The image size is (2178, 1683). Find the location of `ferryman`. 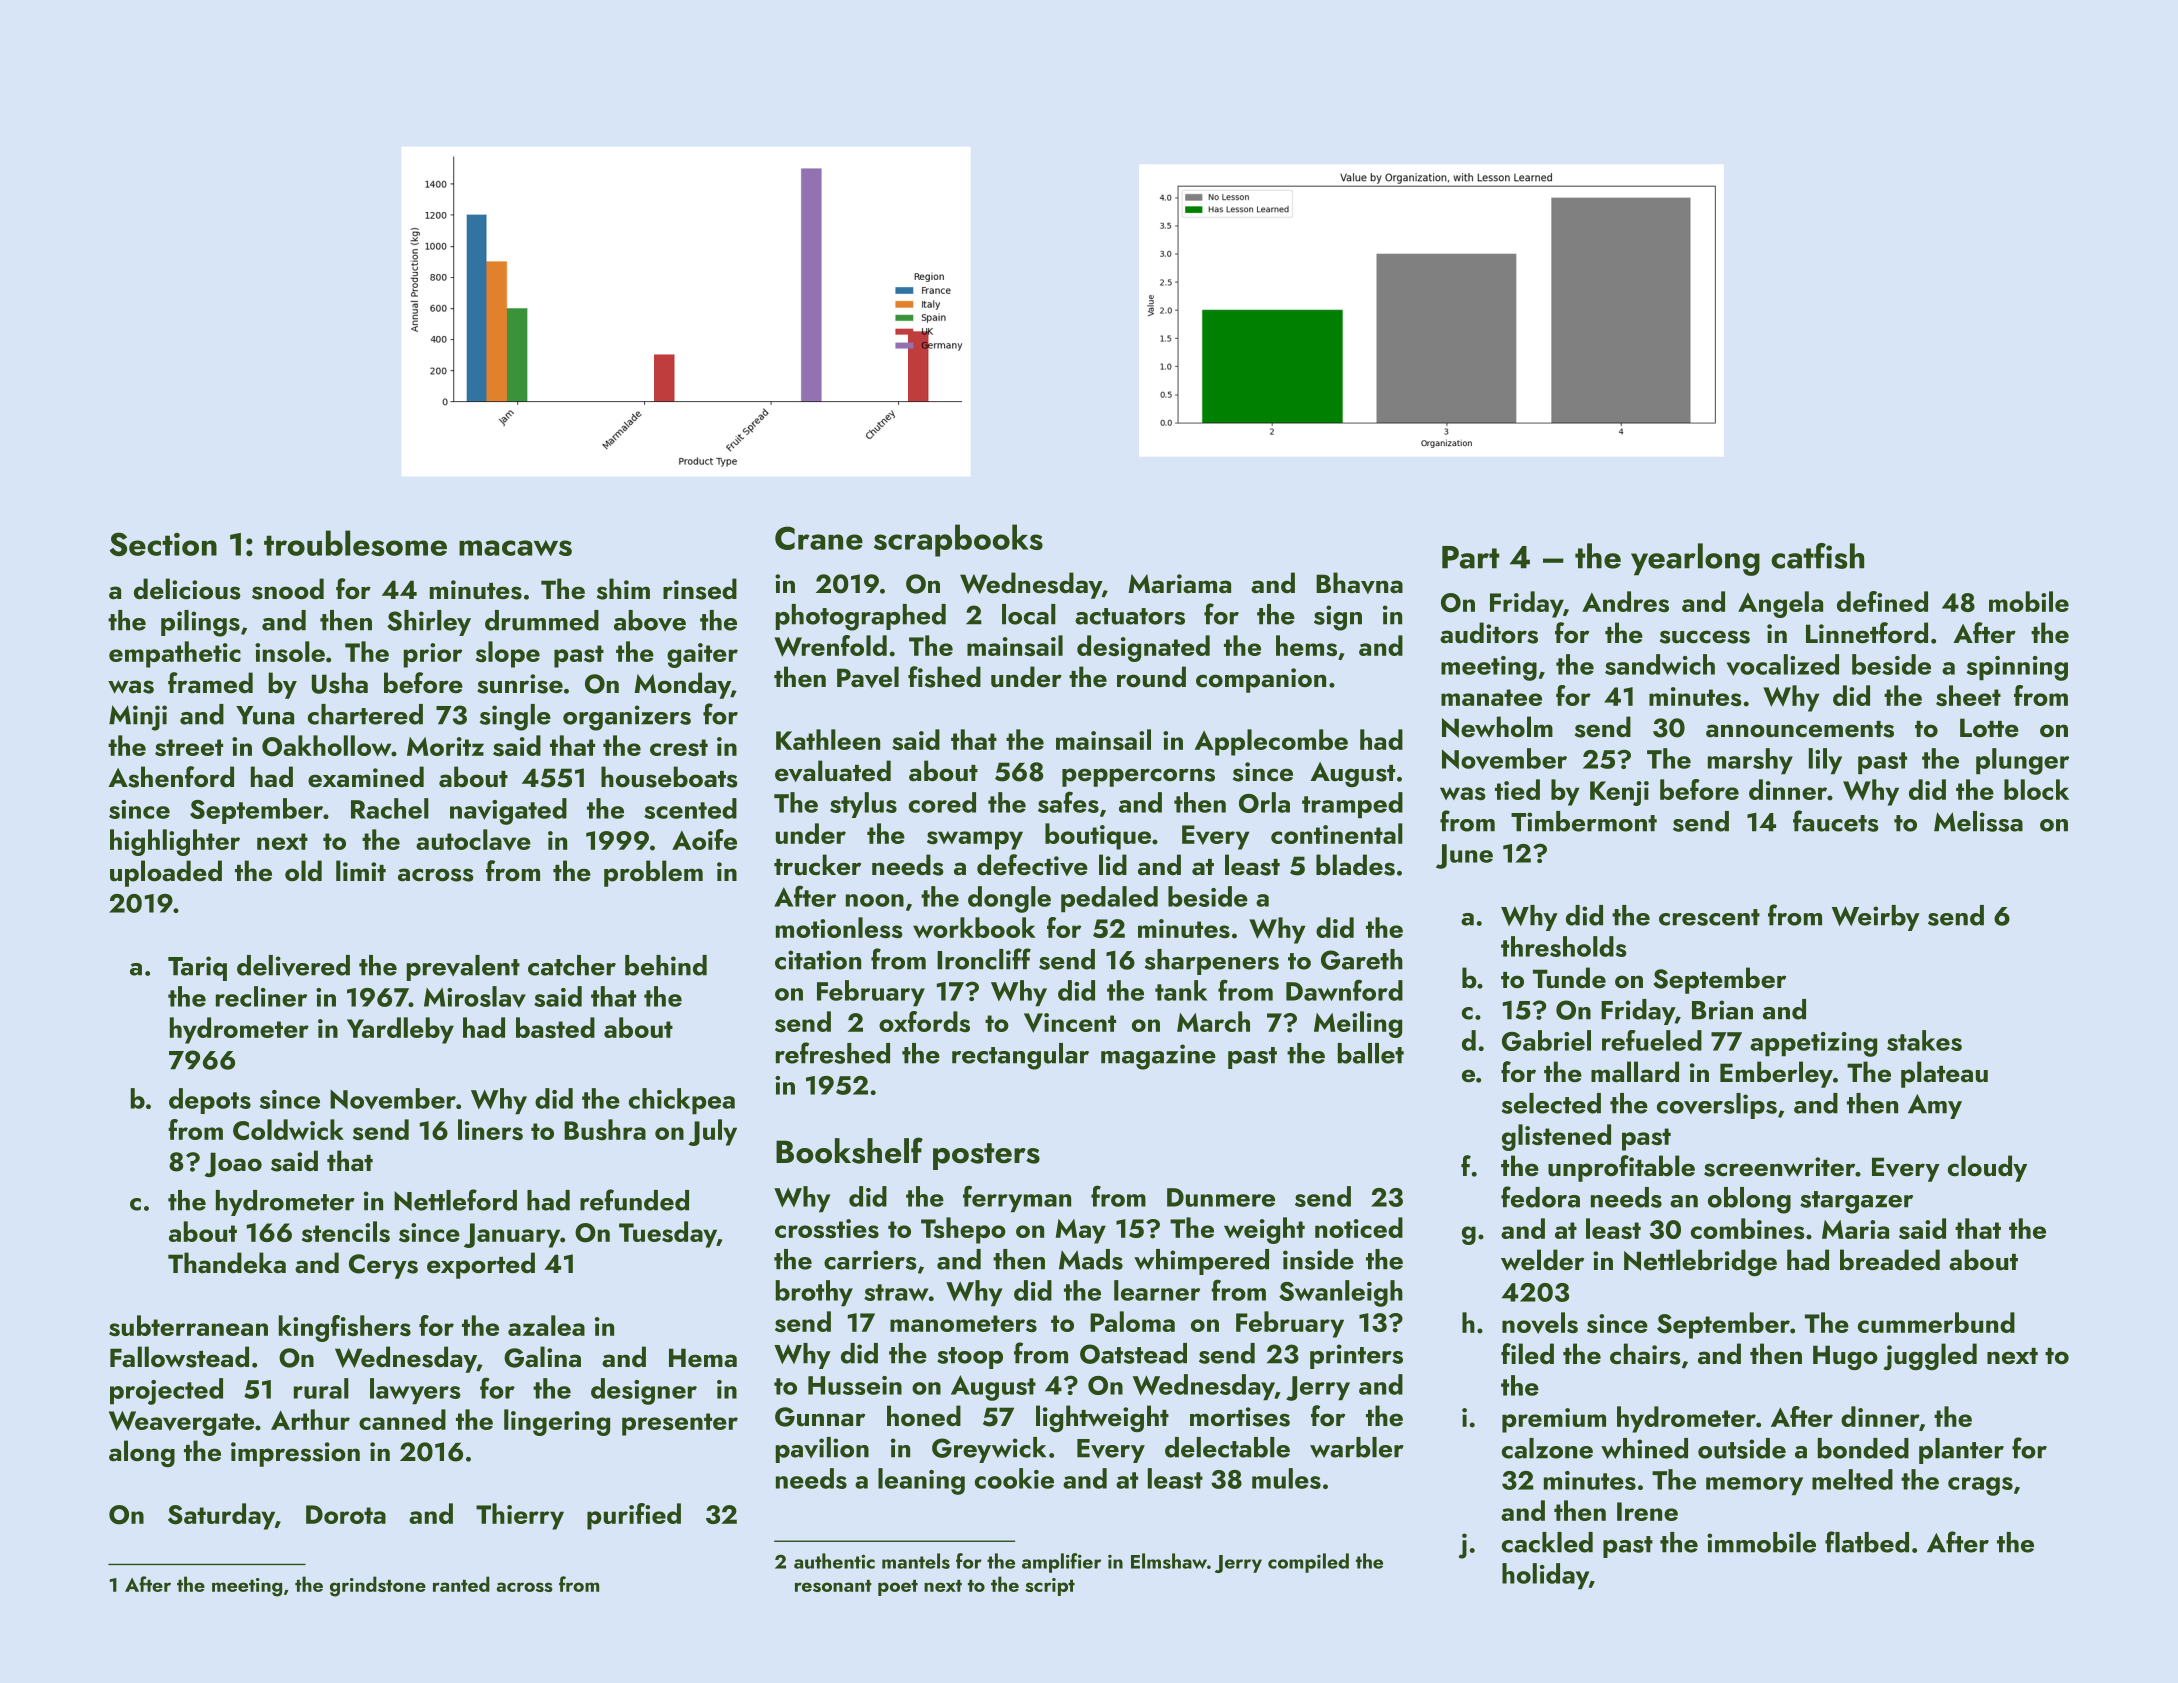

ferryman is located at coordinates (1017, 1199).
